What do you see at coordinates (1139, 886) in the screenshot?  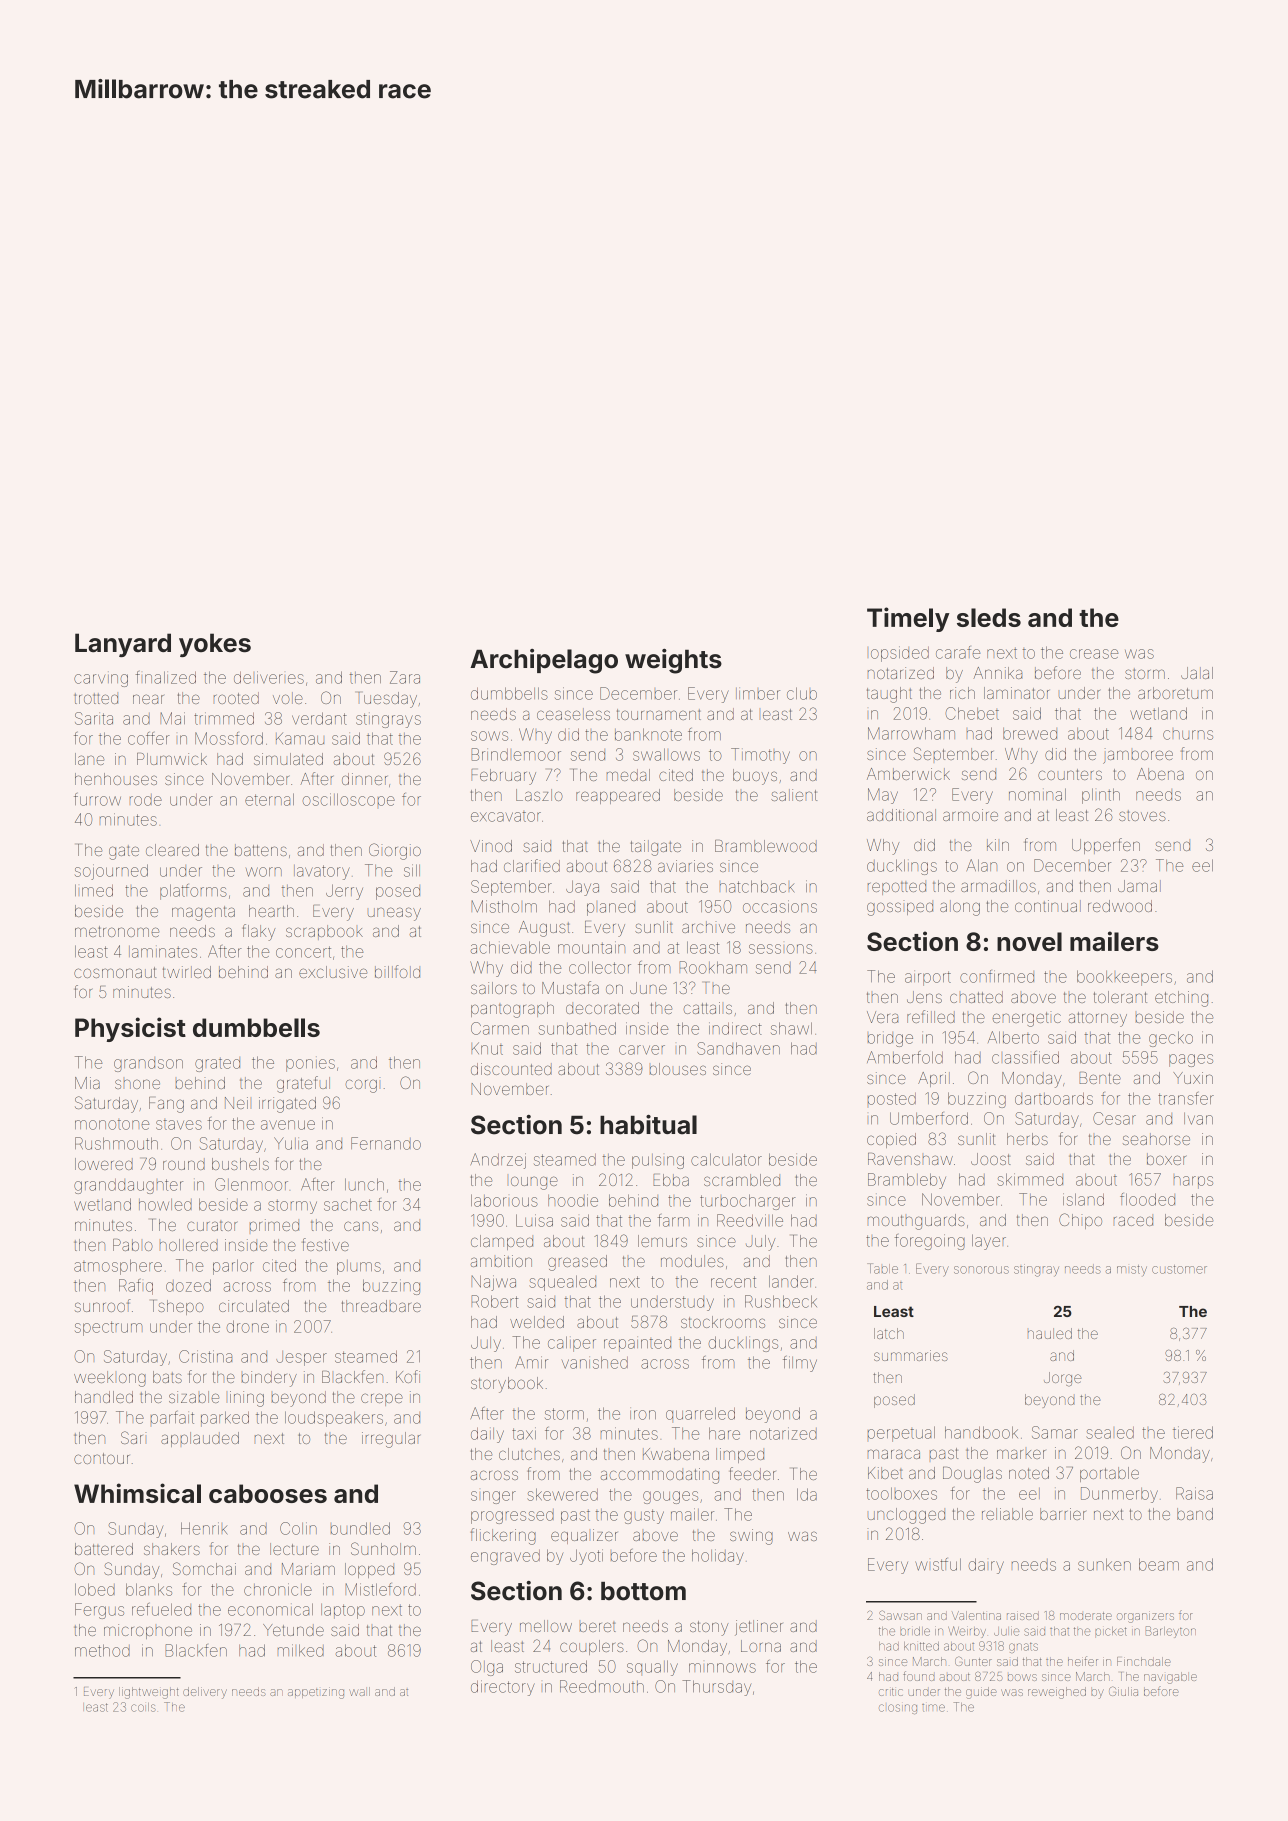 I see `Jamal` at bounding box center [1139, 886].
